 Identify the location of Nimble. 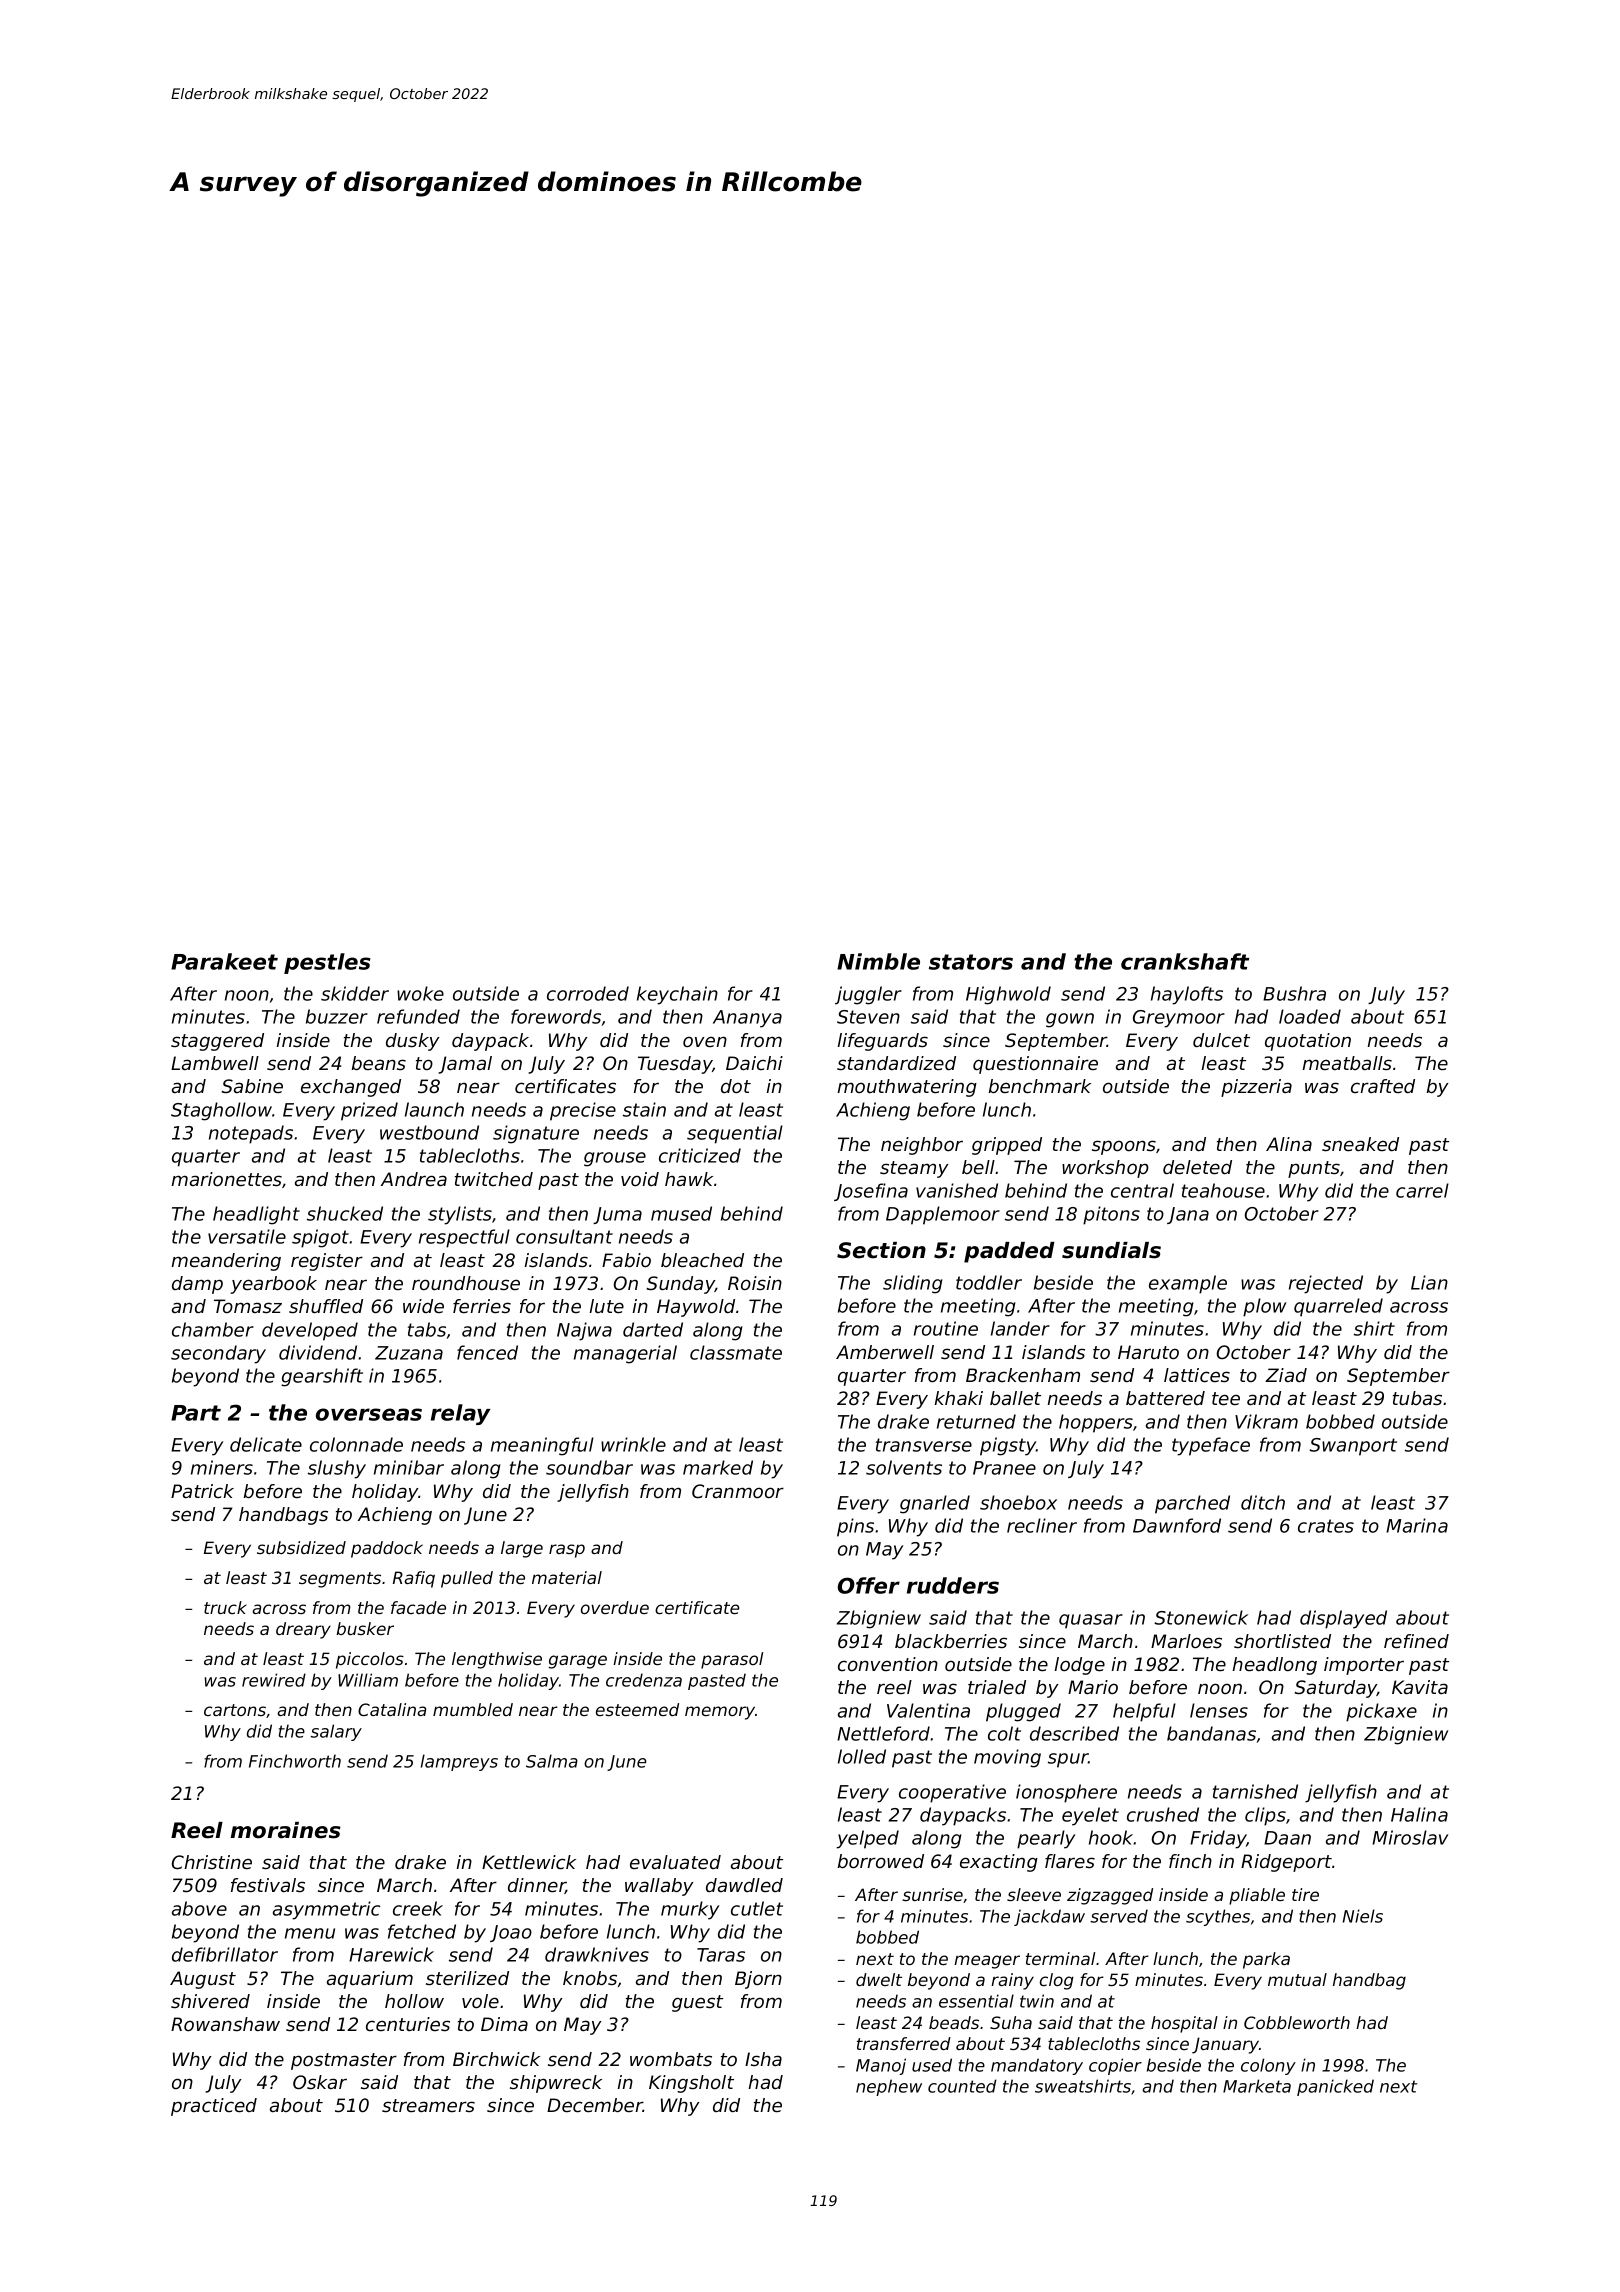
(878, 961).
